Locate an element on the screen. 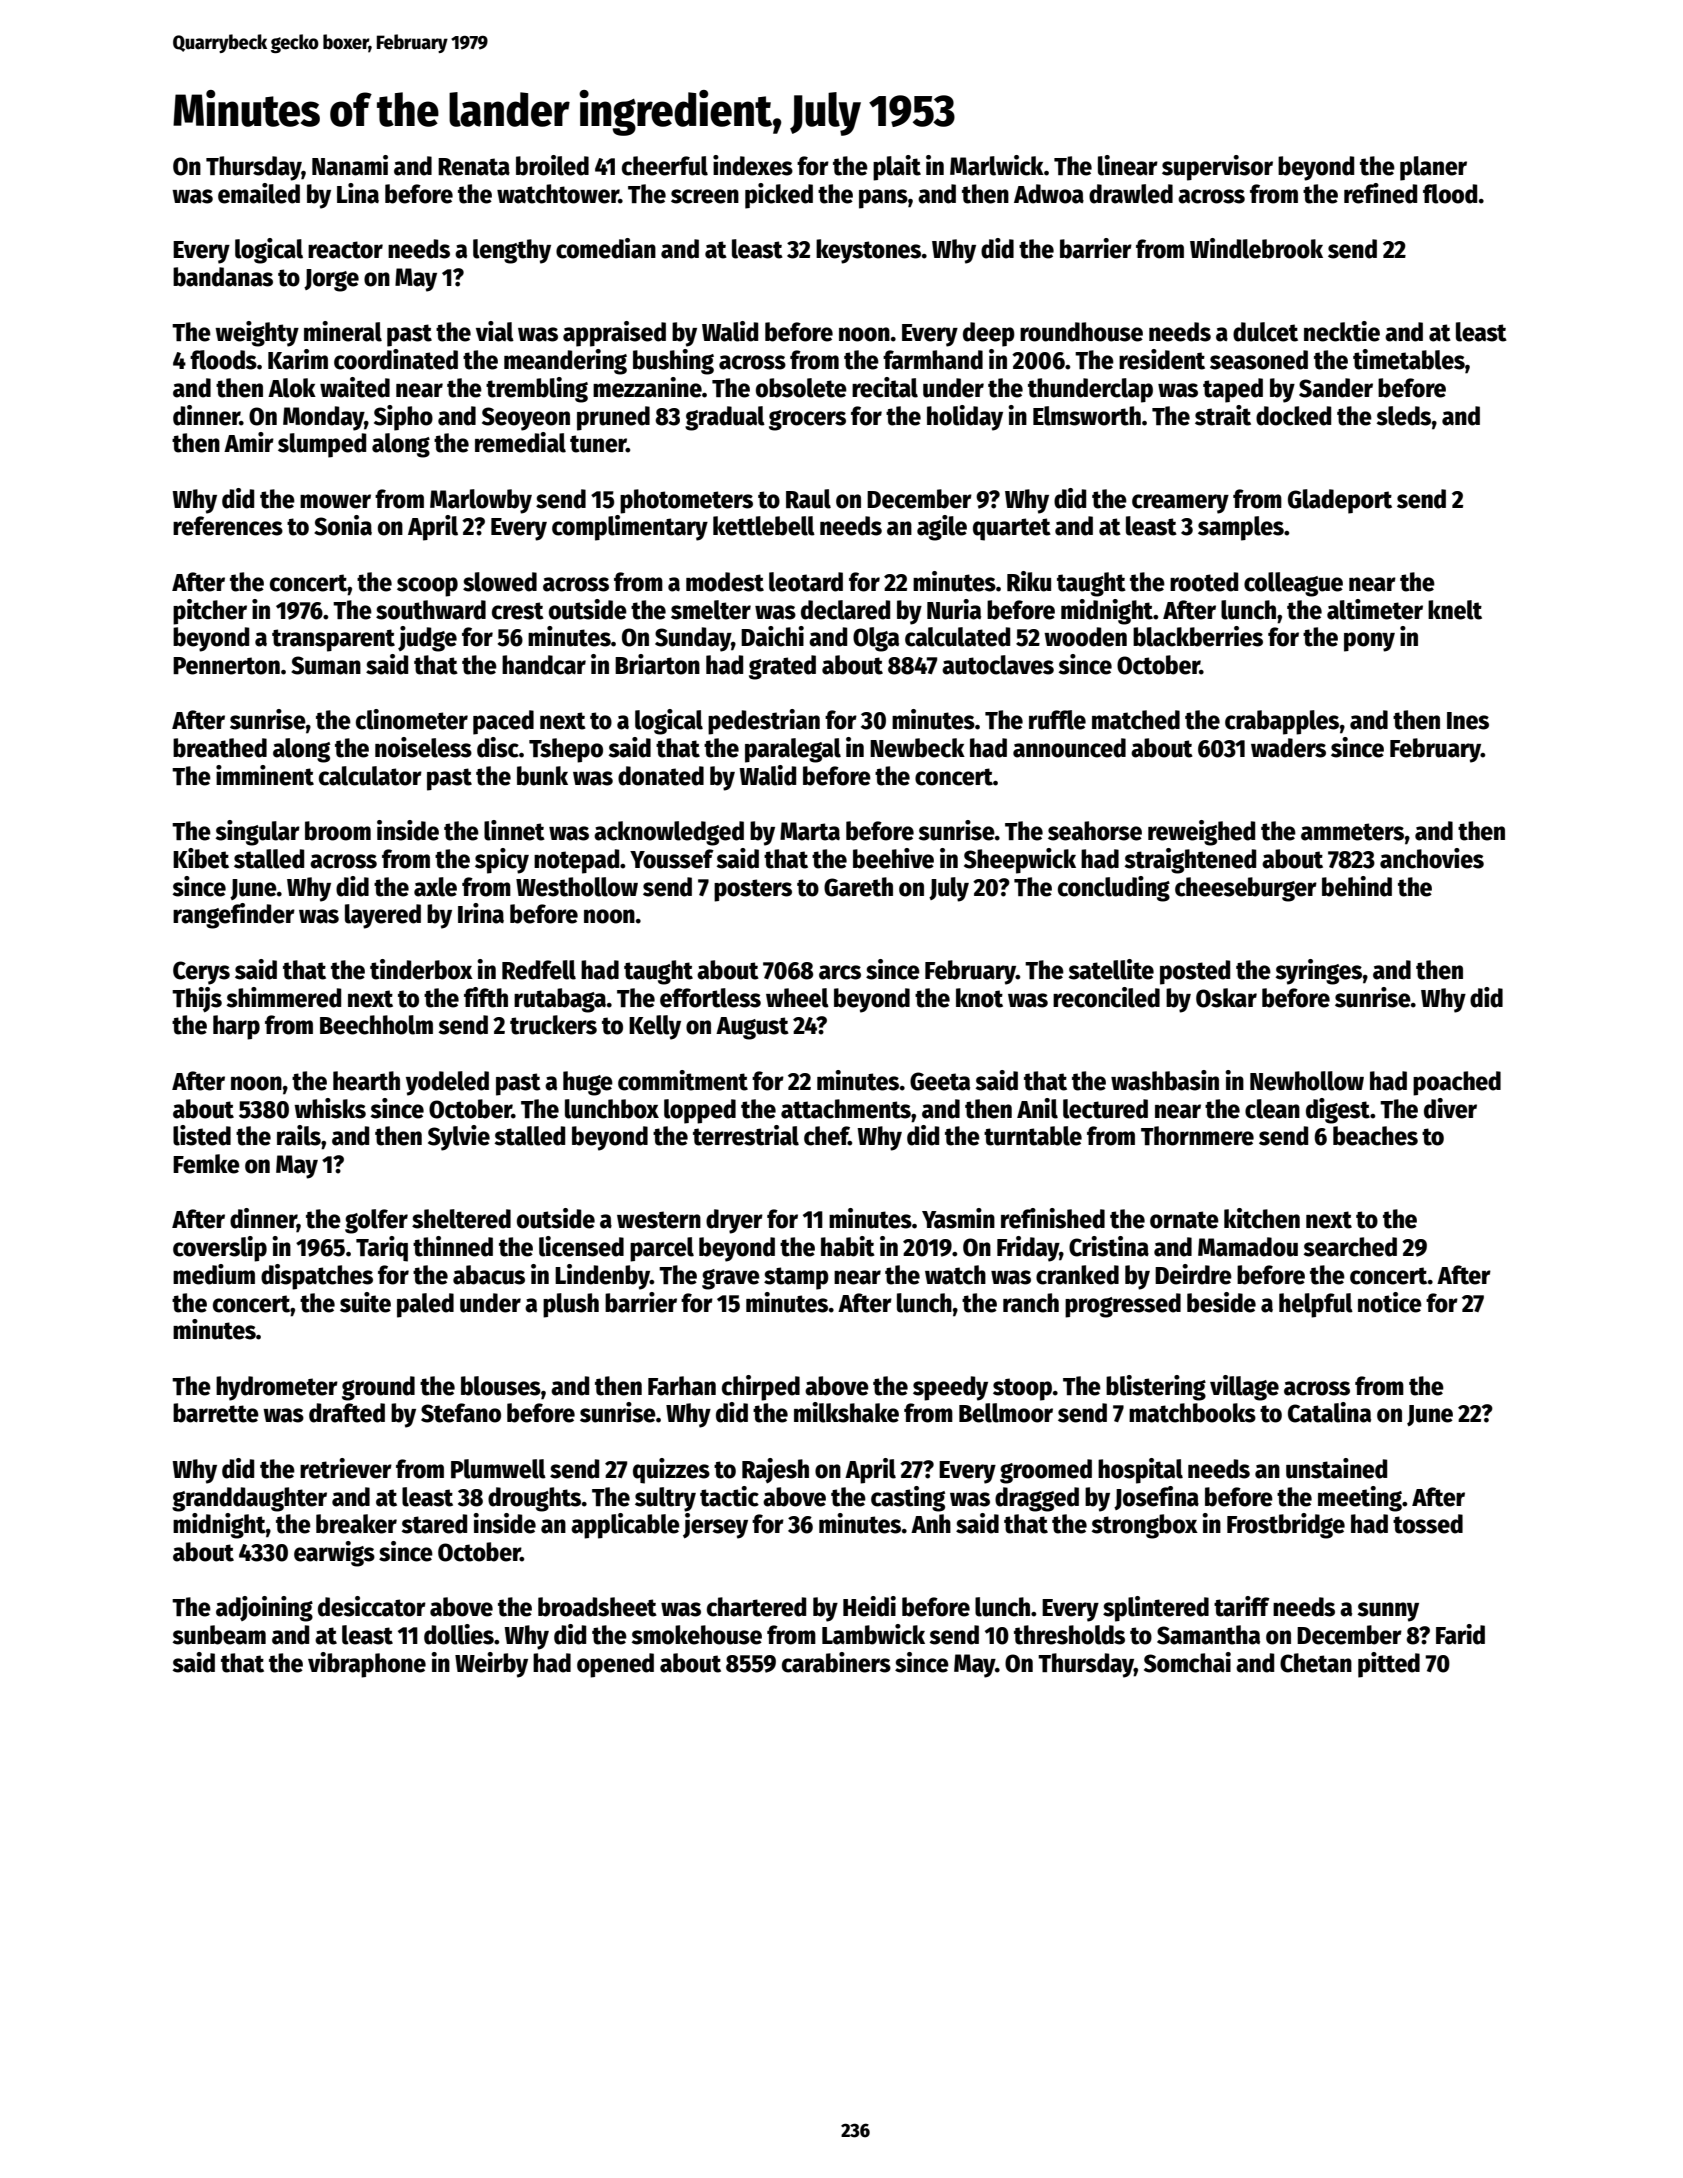  Somchai is located at coordinates (1187, 1662).
